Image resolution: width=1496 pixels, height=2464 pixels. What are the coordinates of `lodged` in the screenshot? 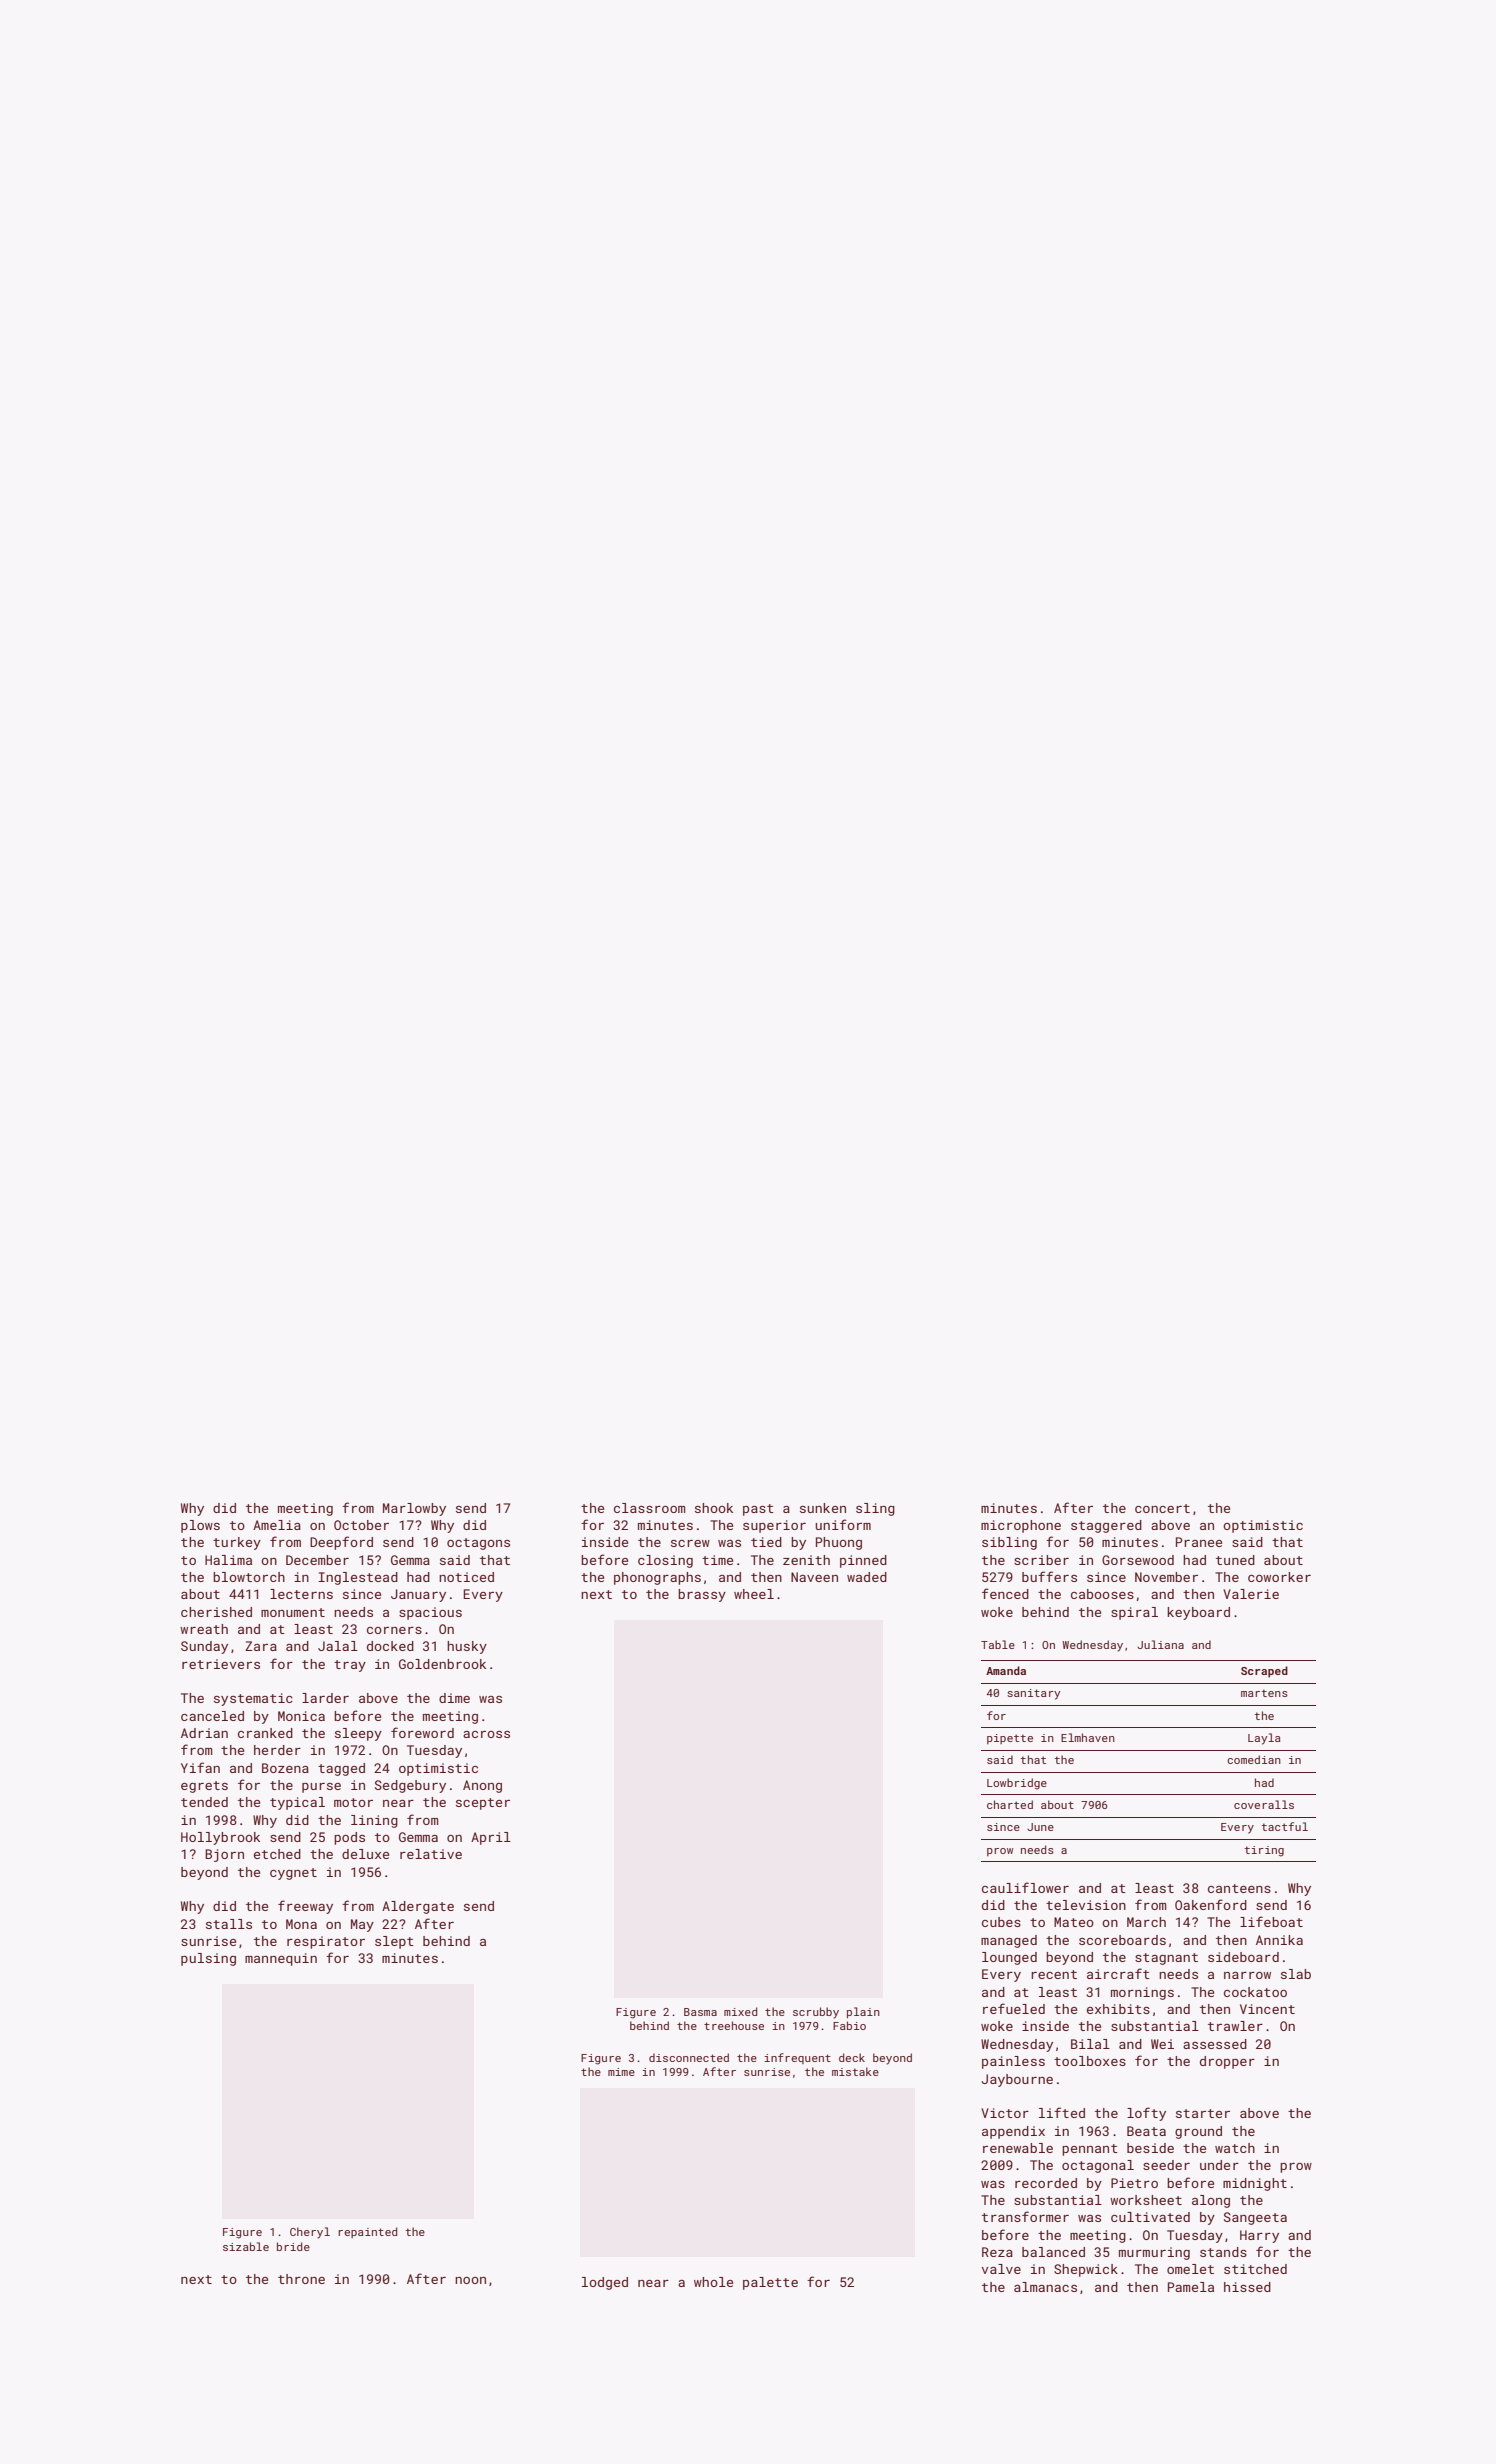 It's located at (605, 2283).
